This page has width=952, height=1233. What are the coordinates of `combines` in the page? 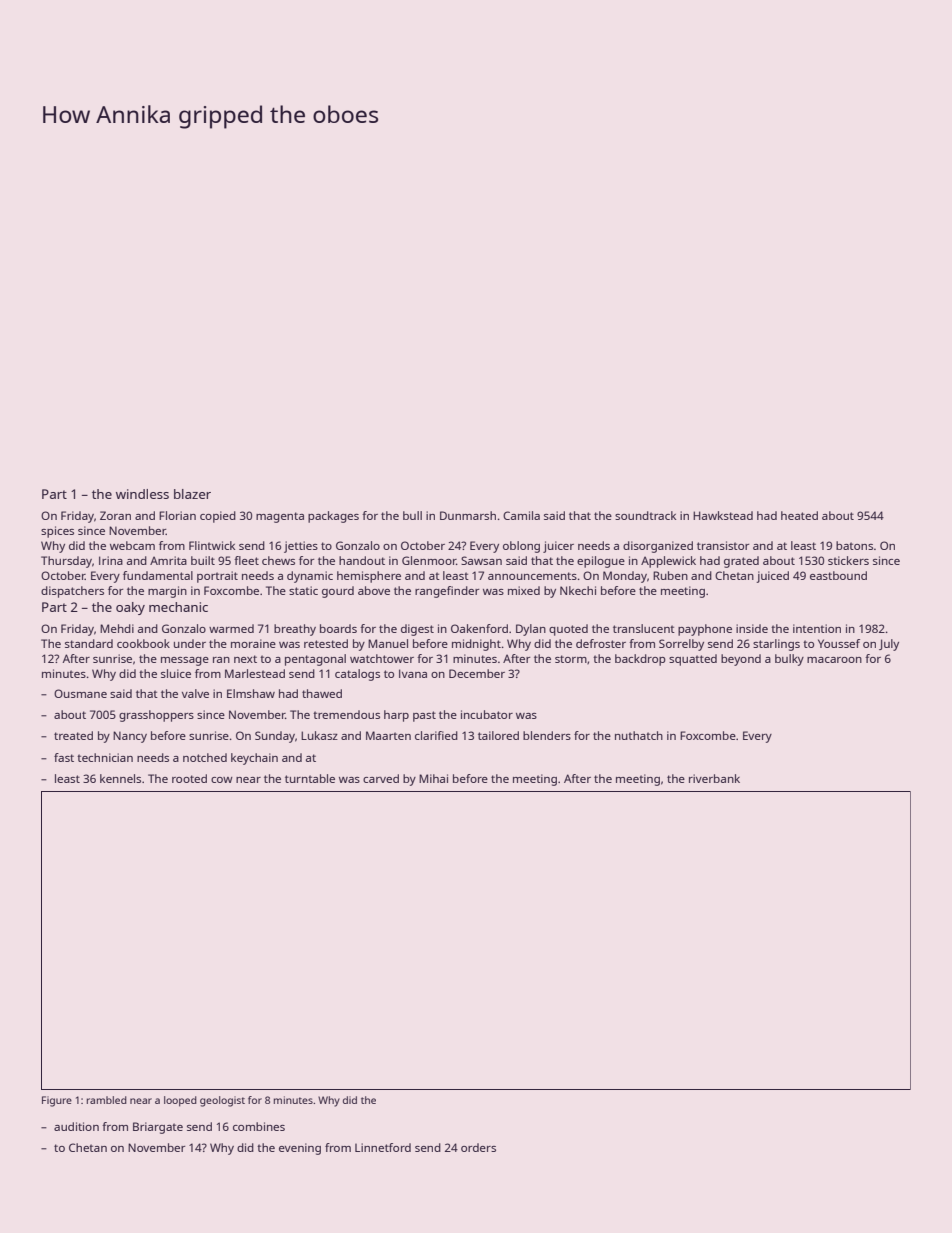 It's located at (259, 1126).
